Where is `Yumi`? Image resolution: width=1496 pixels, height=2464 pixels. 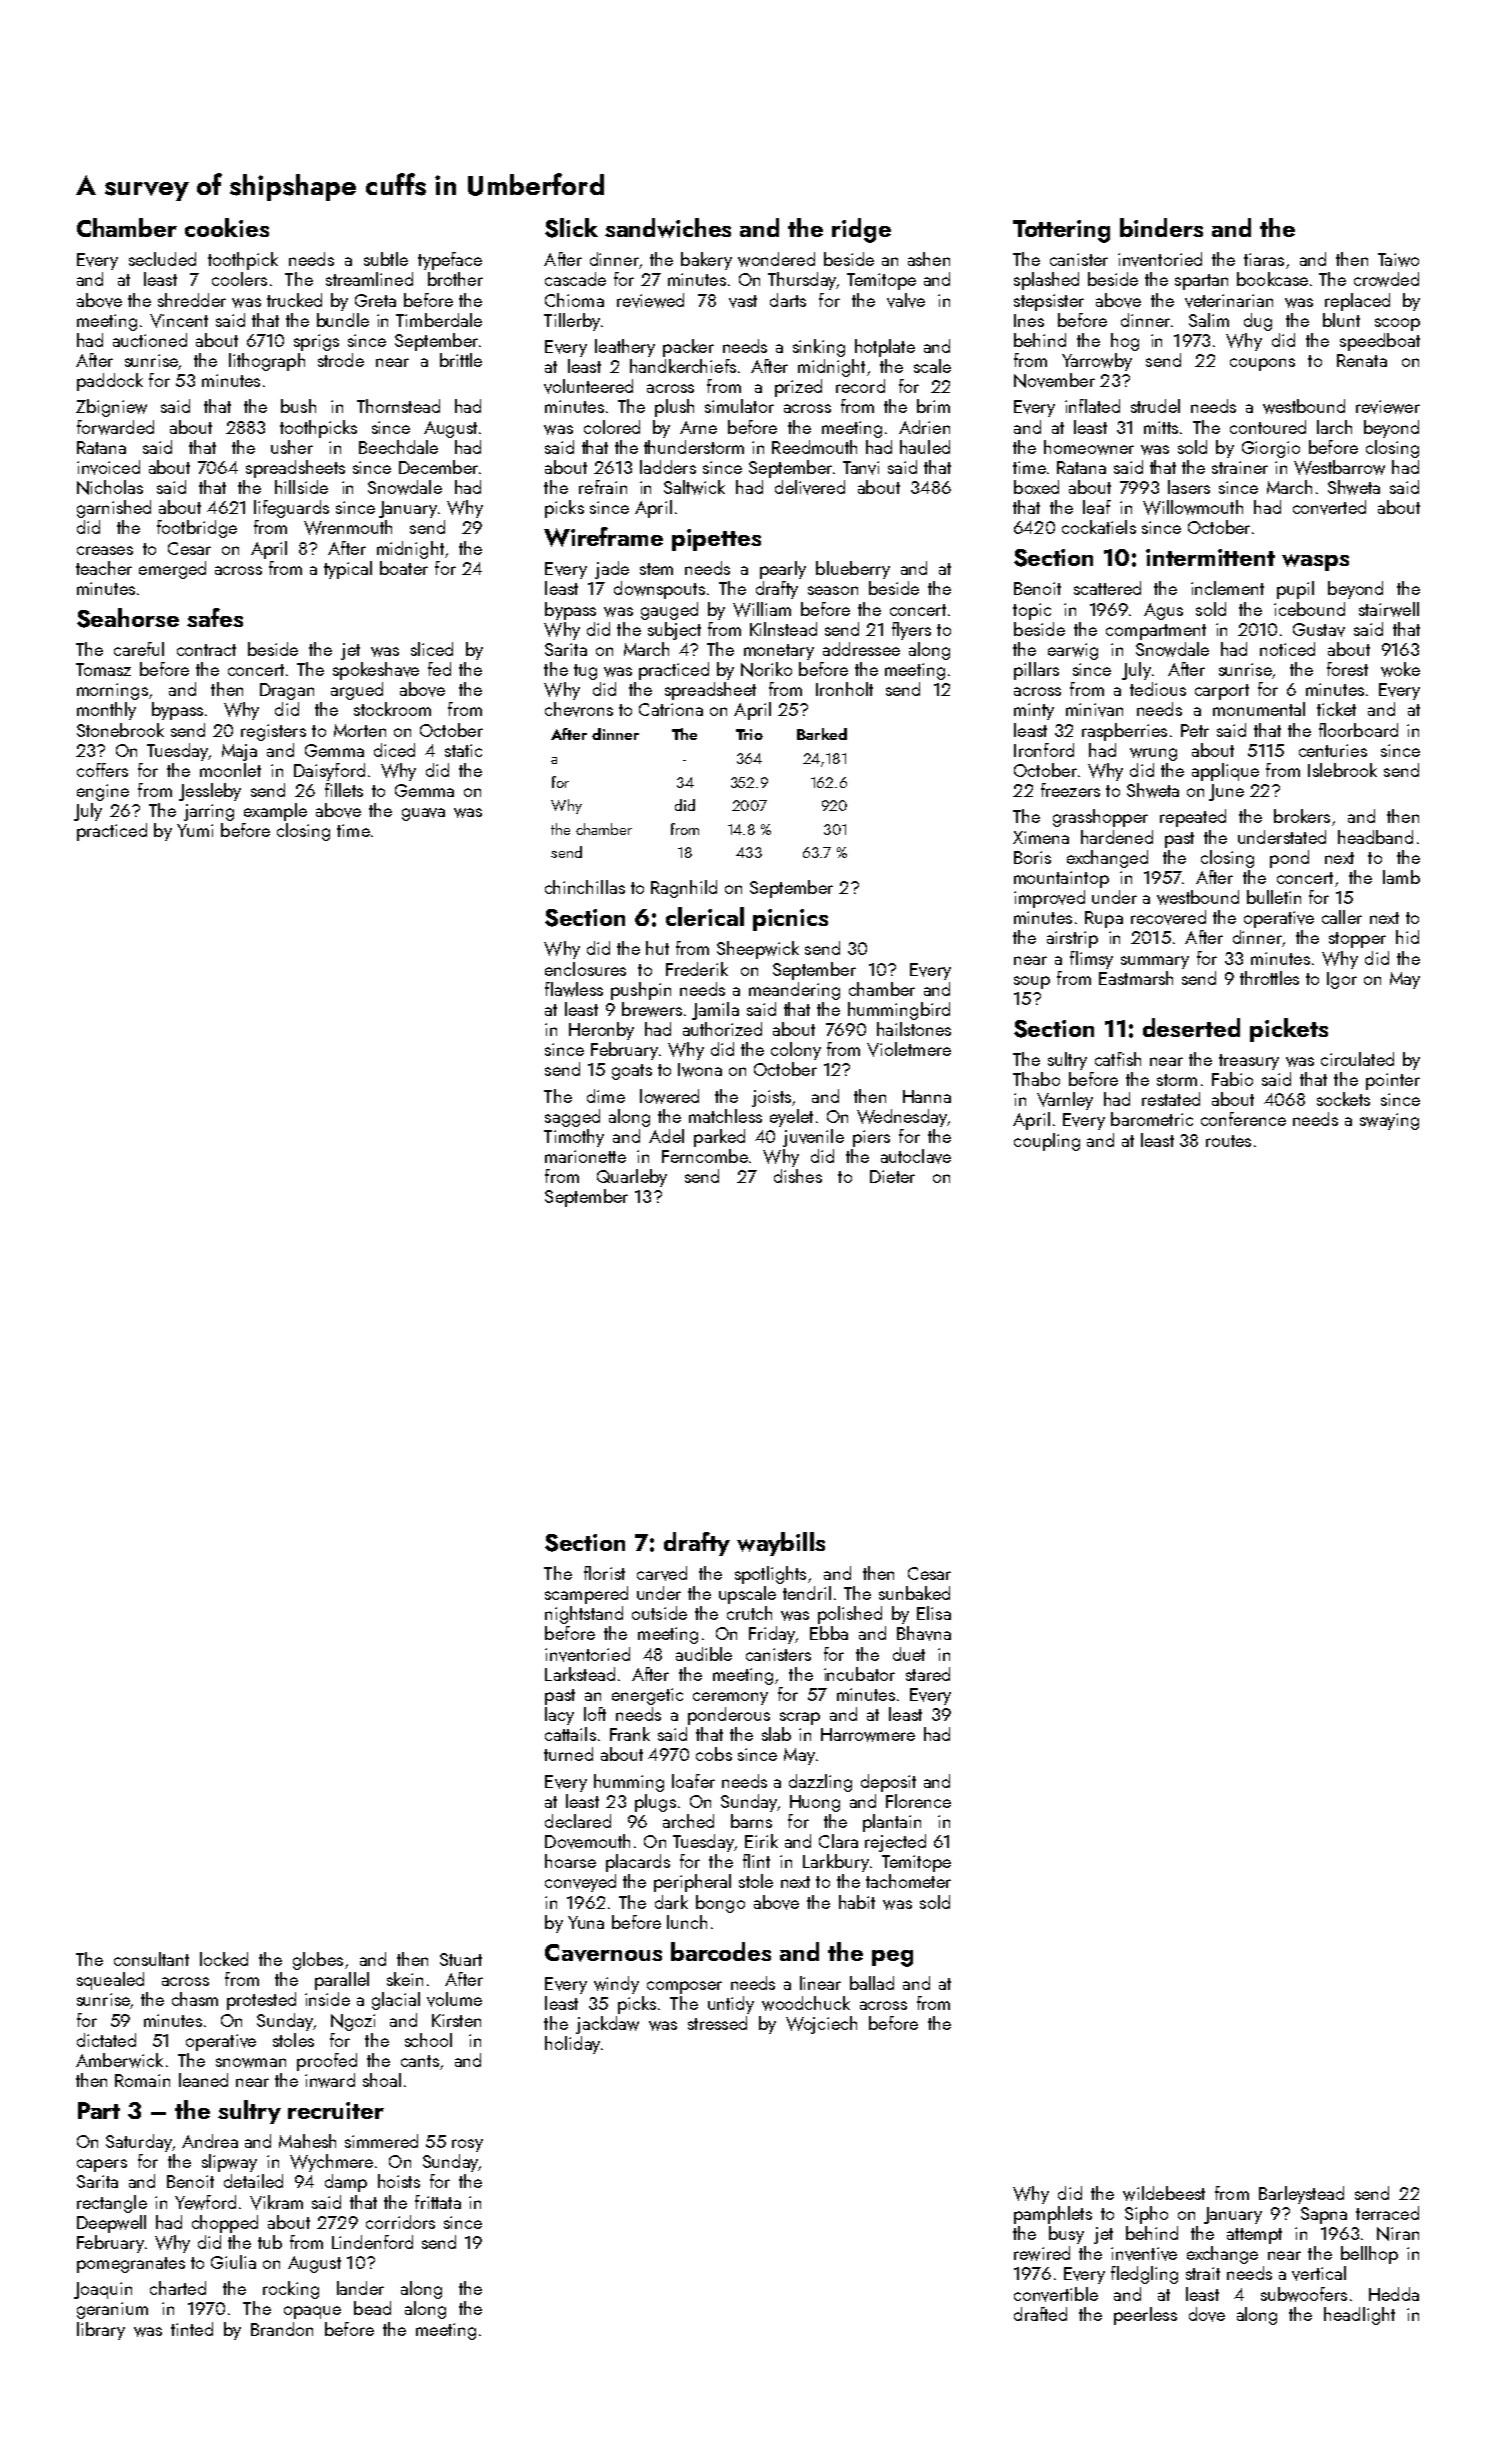 Yumi is located at coordinates (195, 830).
